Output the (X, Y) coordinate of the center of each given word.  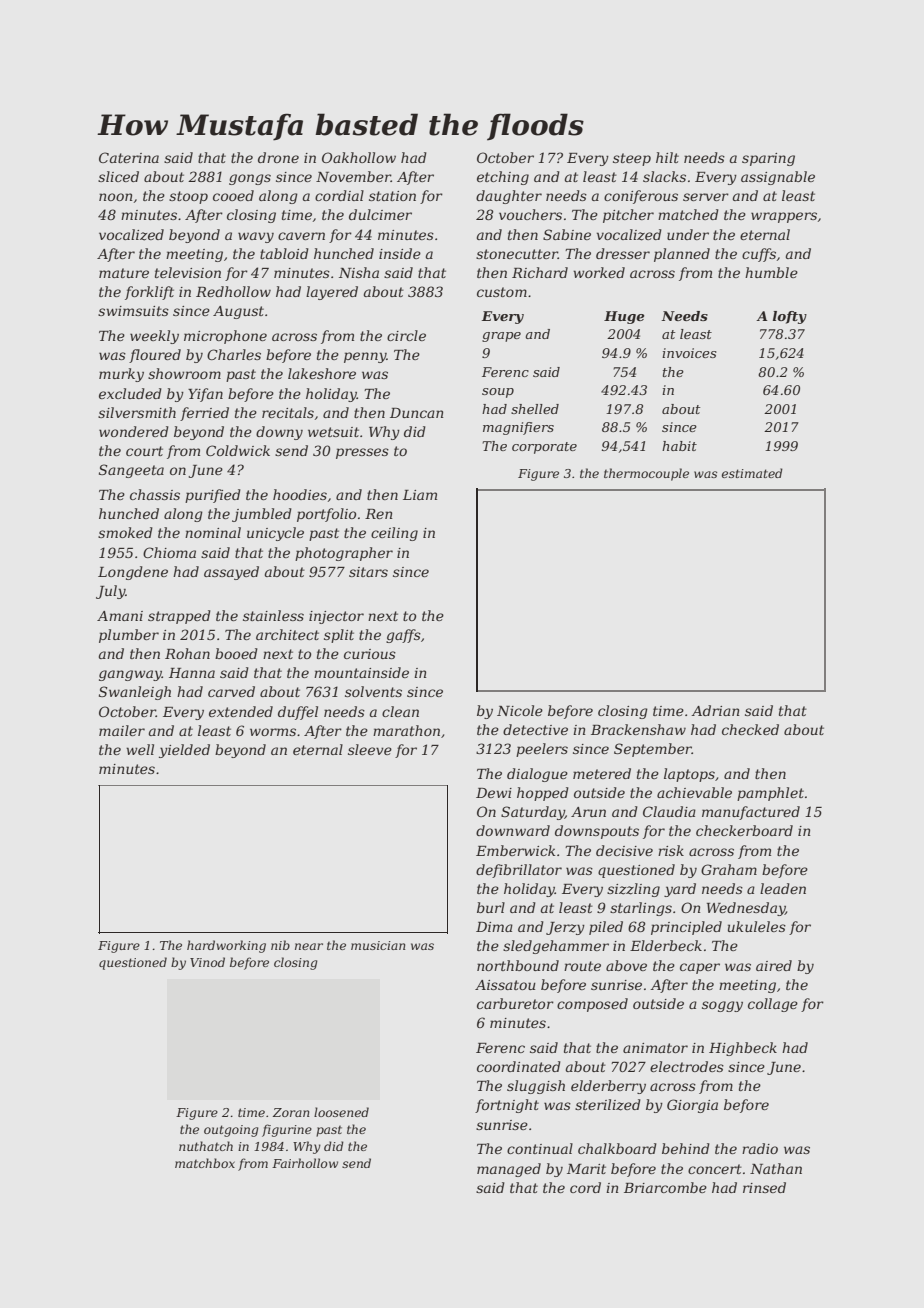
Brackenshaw (638, 729)
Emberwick (515, 850)
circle (406, 335)
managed (509, 1170)
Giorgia (692, 1106)
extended (241, 711)
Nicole (520, 710)
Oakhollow (359, 157)
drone (278, 157)
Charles (234, 354)
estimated (752, 473)
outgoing (231, 1131)
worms (273, 732)
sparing (768, 159)
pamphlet (770, 794)
